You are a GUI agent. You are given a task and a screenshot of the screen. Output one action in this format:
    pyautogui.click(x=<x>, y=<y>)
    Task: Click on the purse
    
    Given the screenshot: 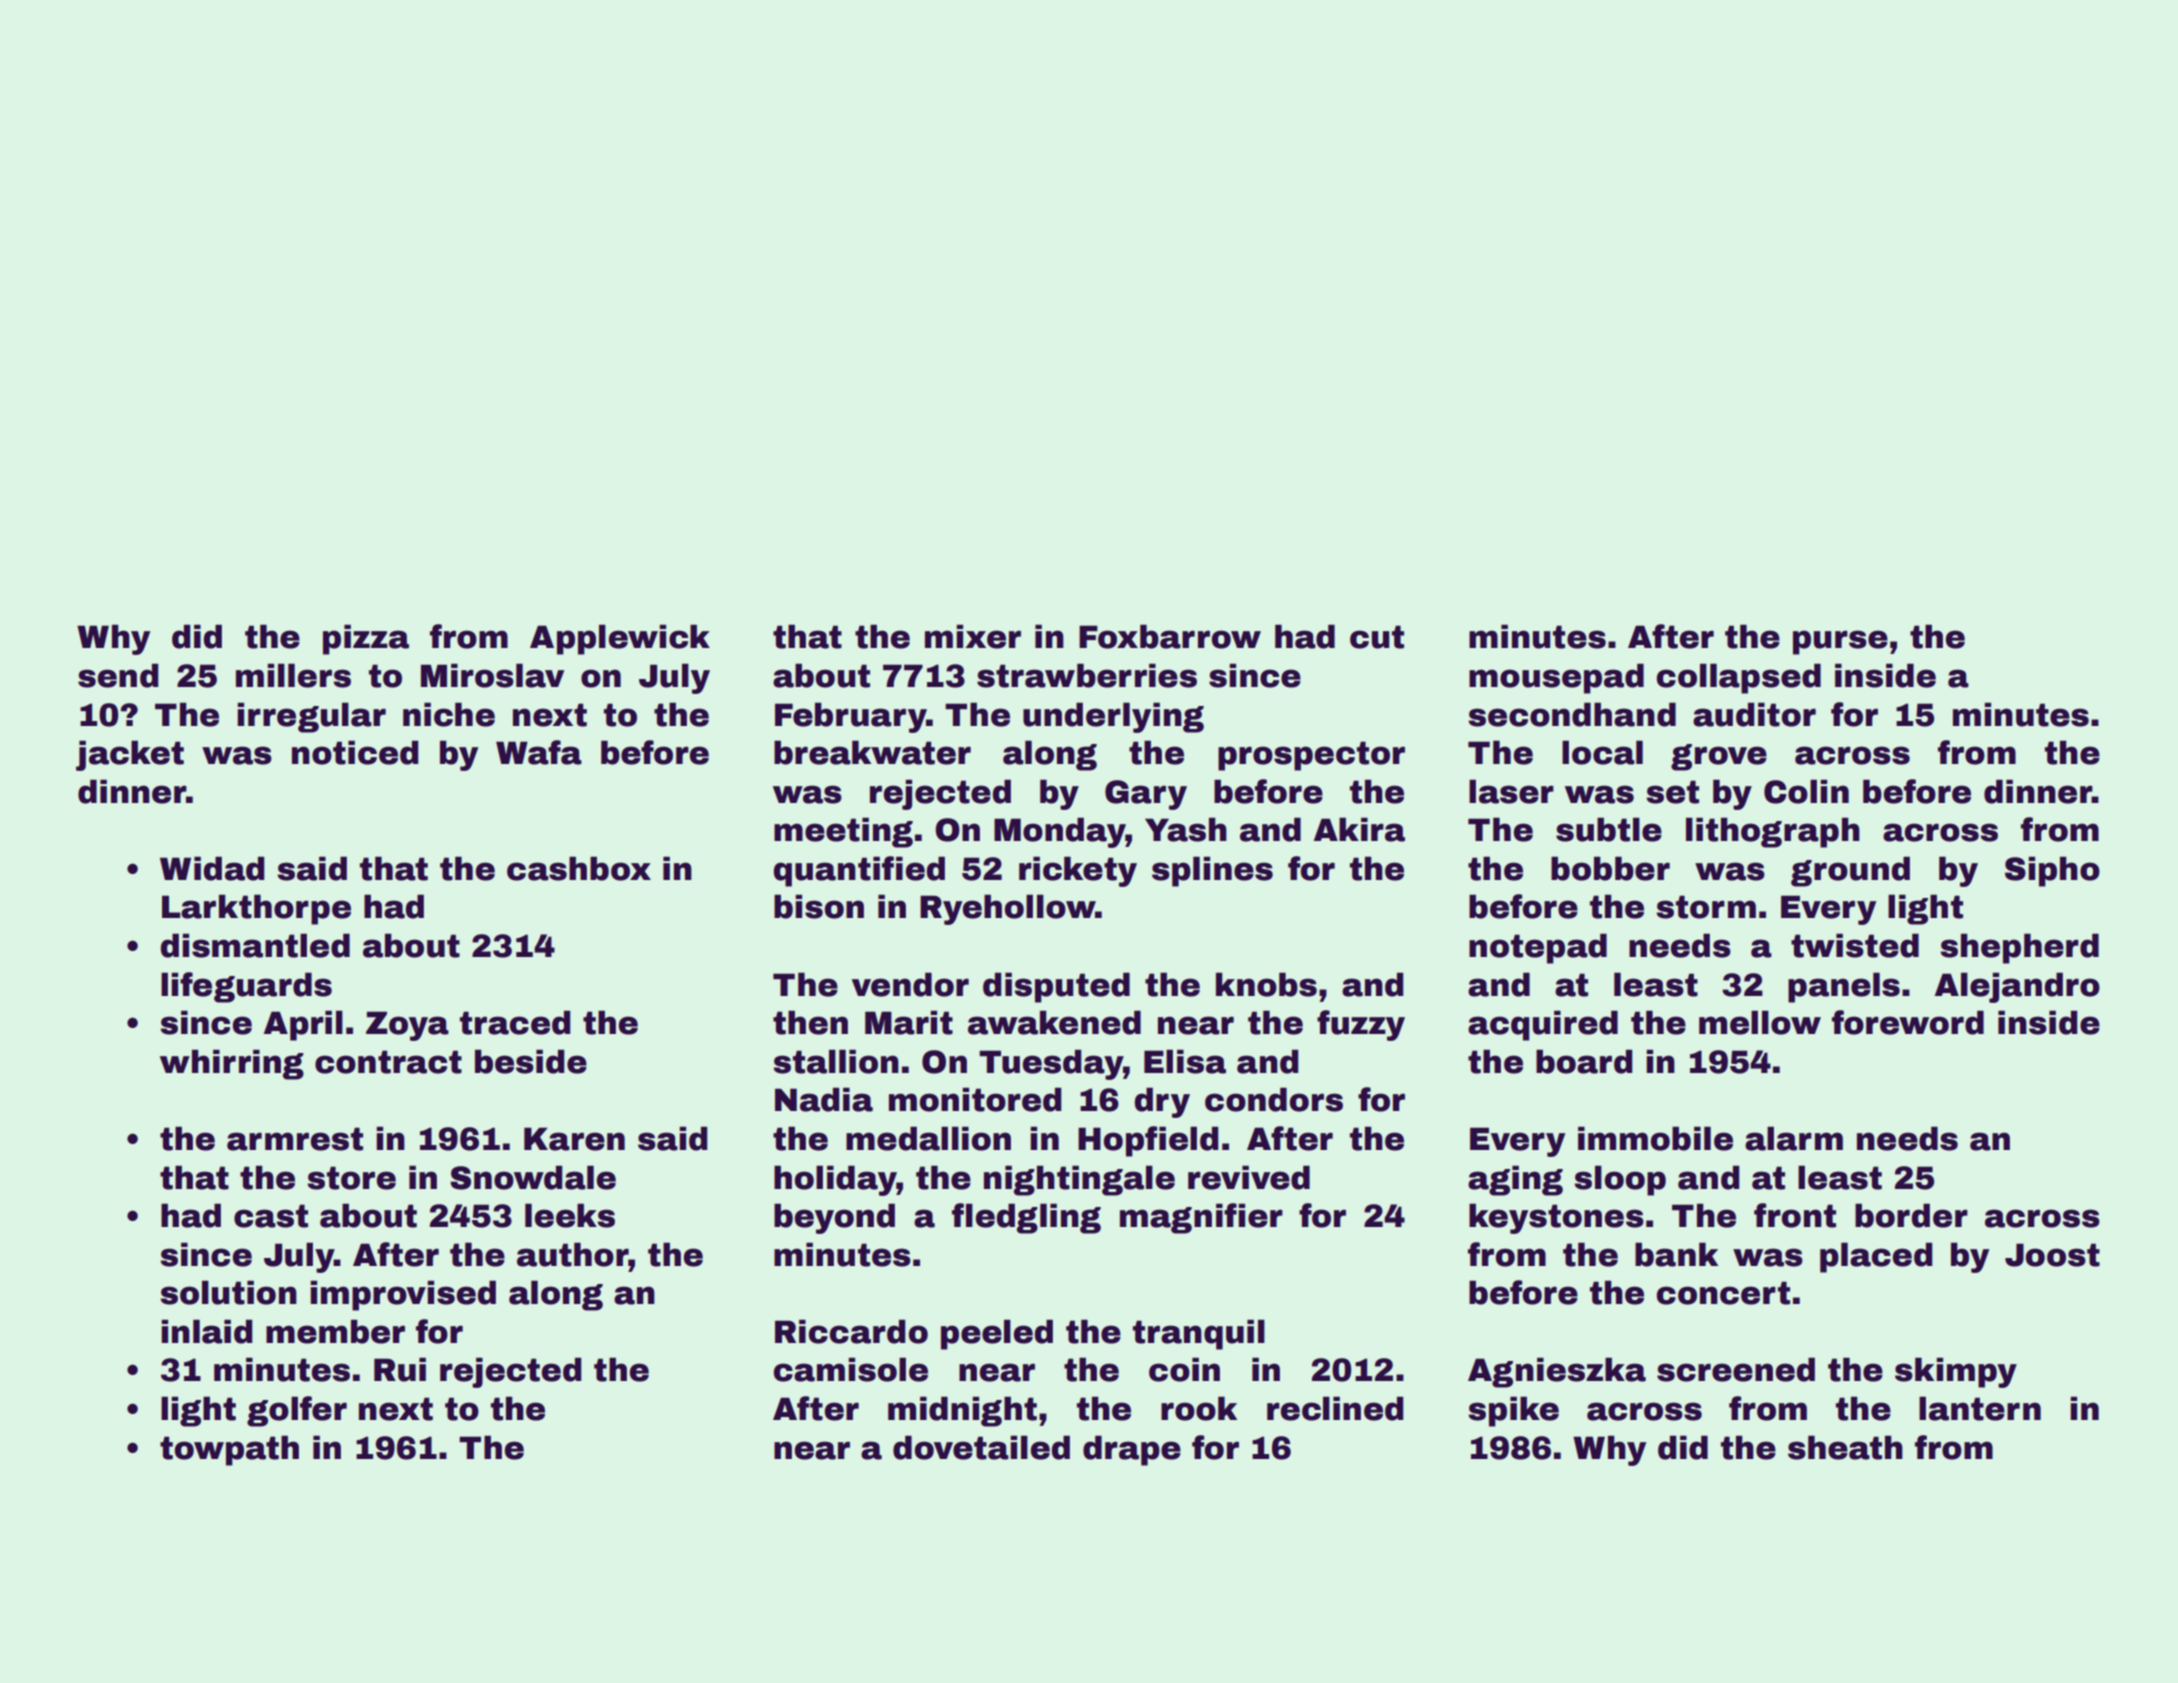 What is the action you would take?
    pyautogui.click(x=1840, y=642)
